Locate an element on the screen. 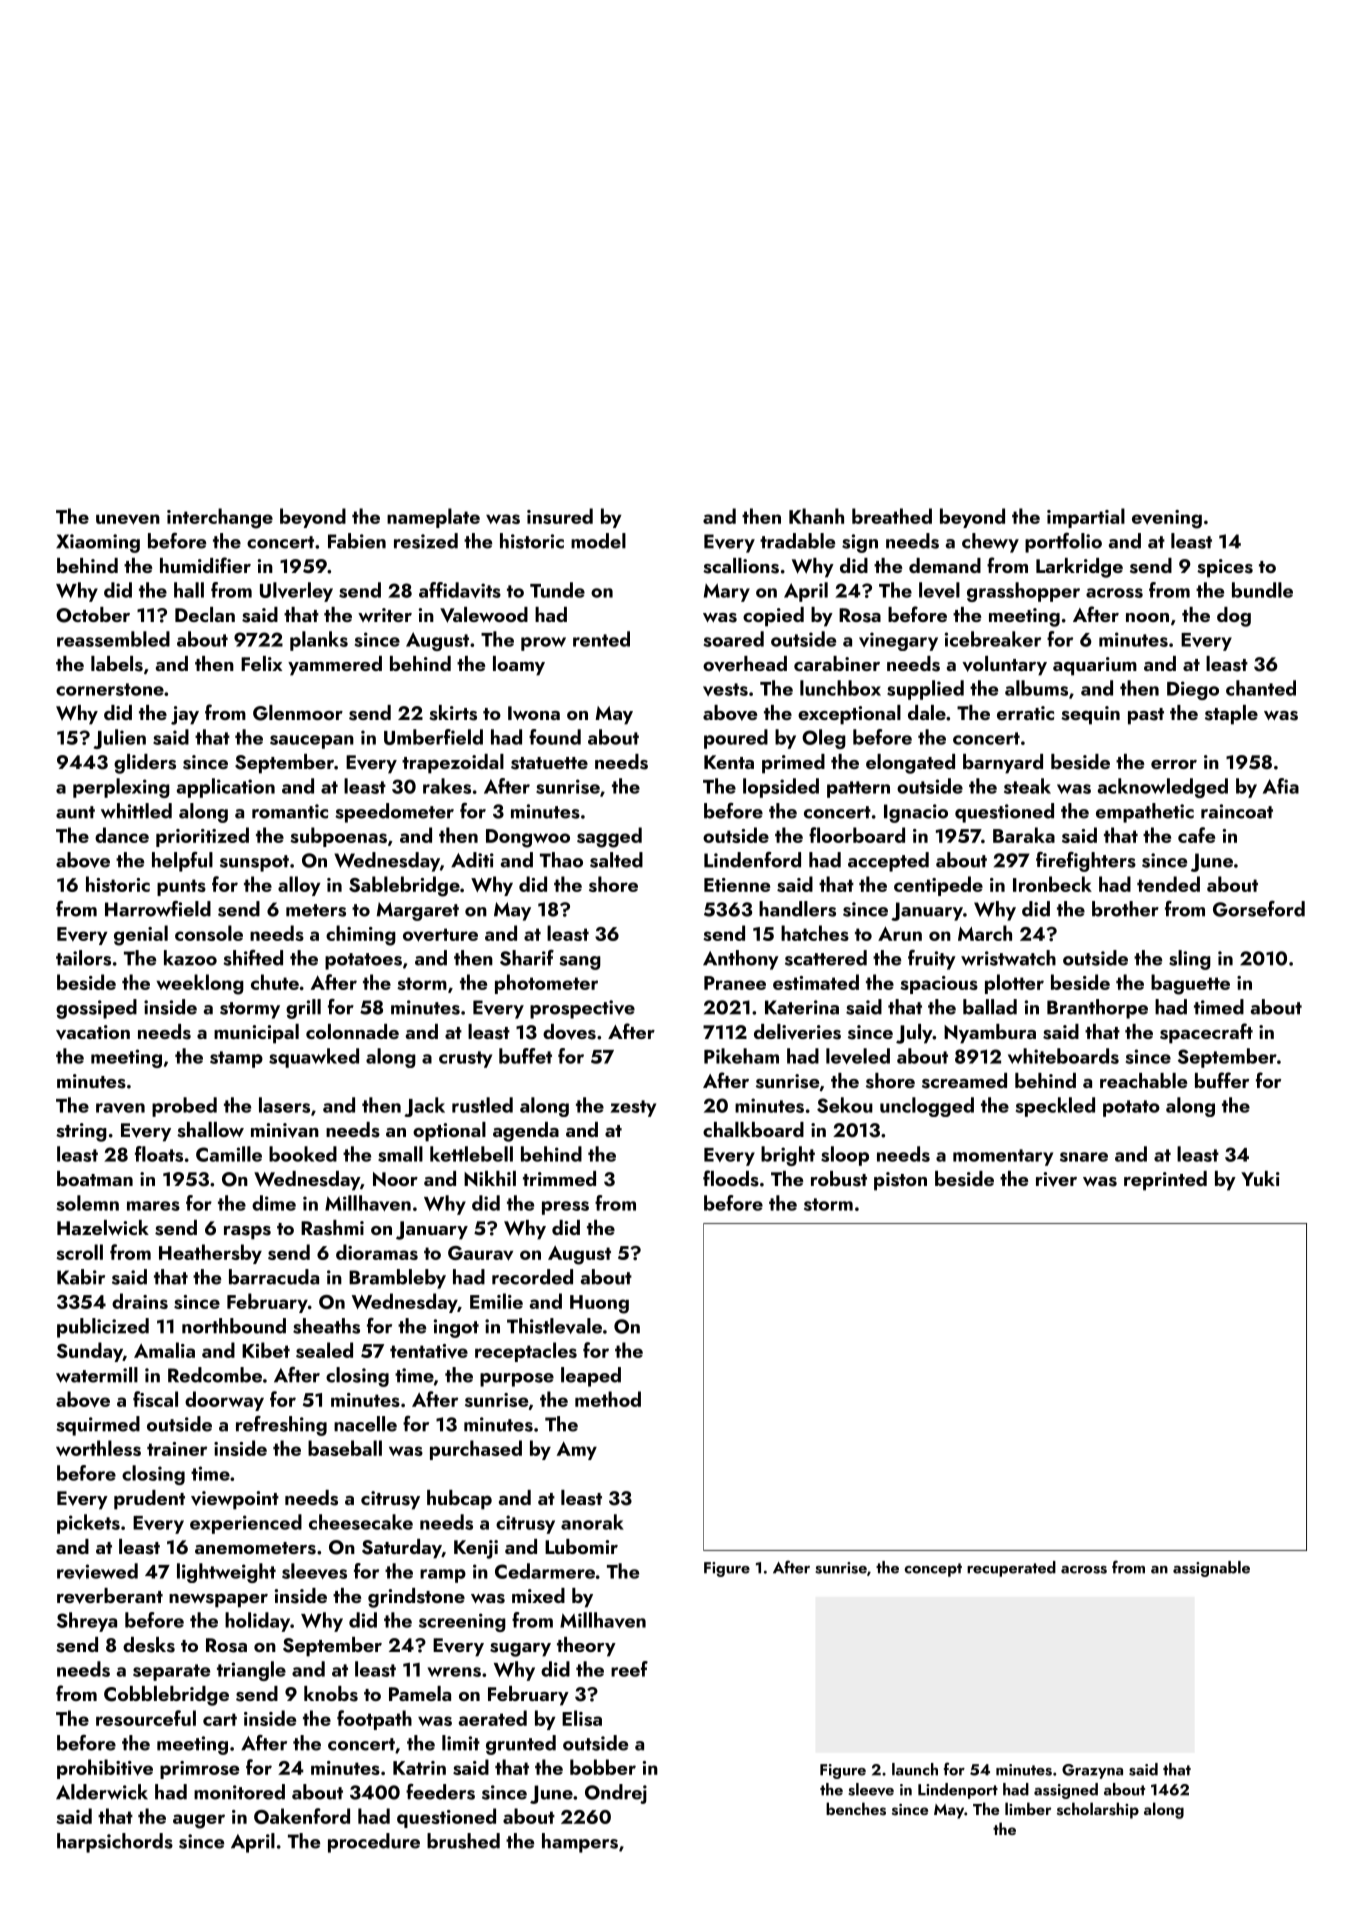 This screenshot has height=1928, width=1363. piston is located at coordinates (900, 1181).
